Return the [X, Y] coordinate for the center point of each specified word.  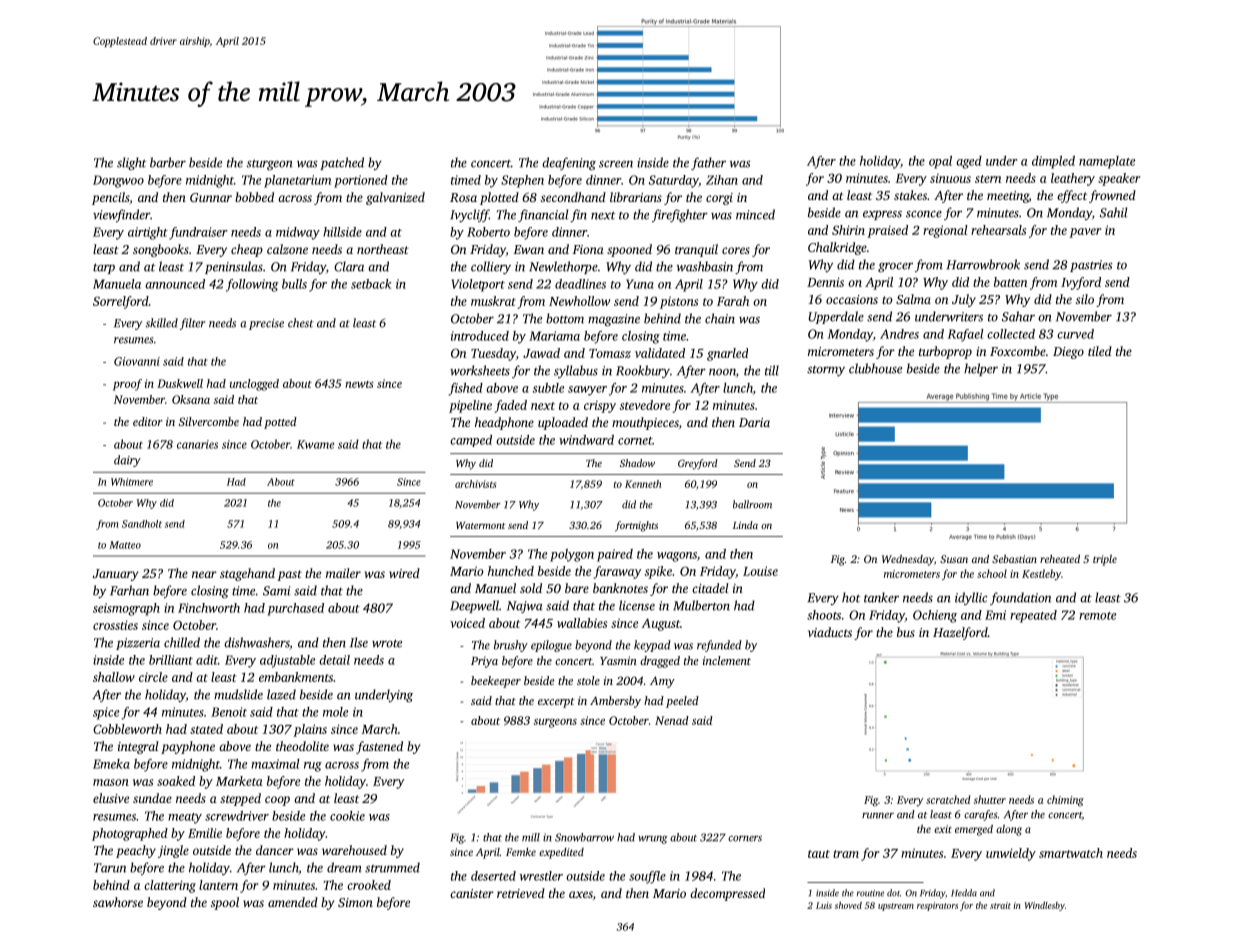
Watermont [480, 525]
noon [722, 372]
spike [658, 572]
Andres [899, 334]
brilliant [171, 660]
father [708, 163]
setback [371, 284]
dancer [275, 850]
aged [969, 162]
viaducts [830, 632]
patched [342, 163]
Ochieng [935, 616]
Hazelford [960, 633]
